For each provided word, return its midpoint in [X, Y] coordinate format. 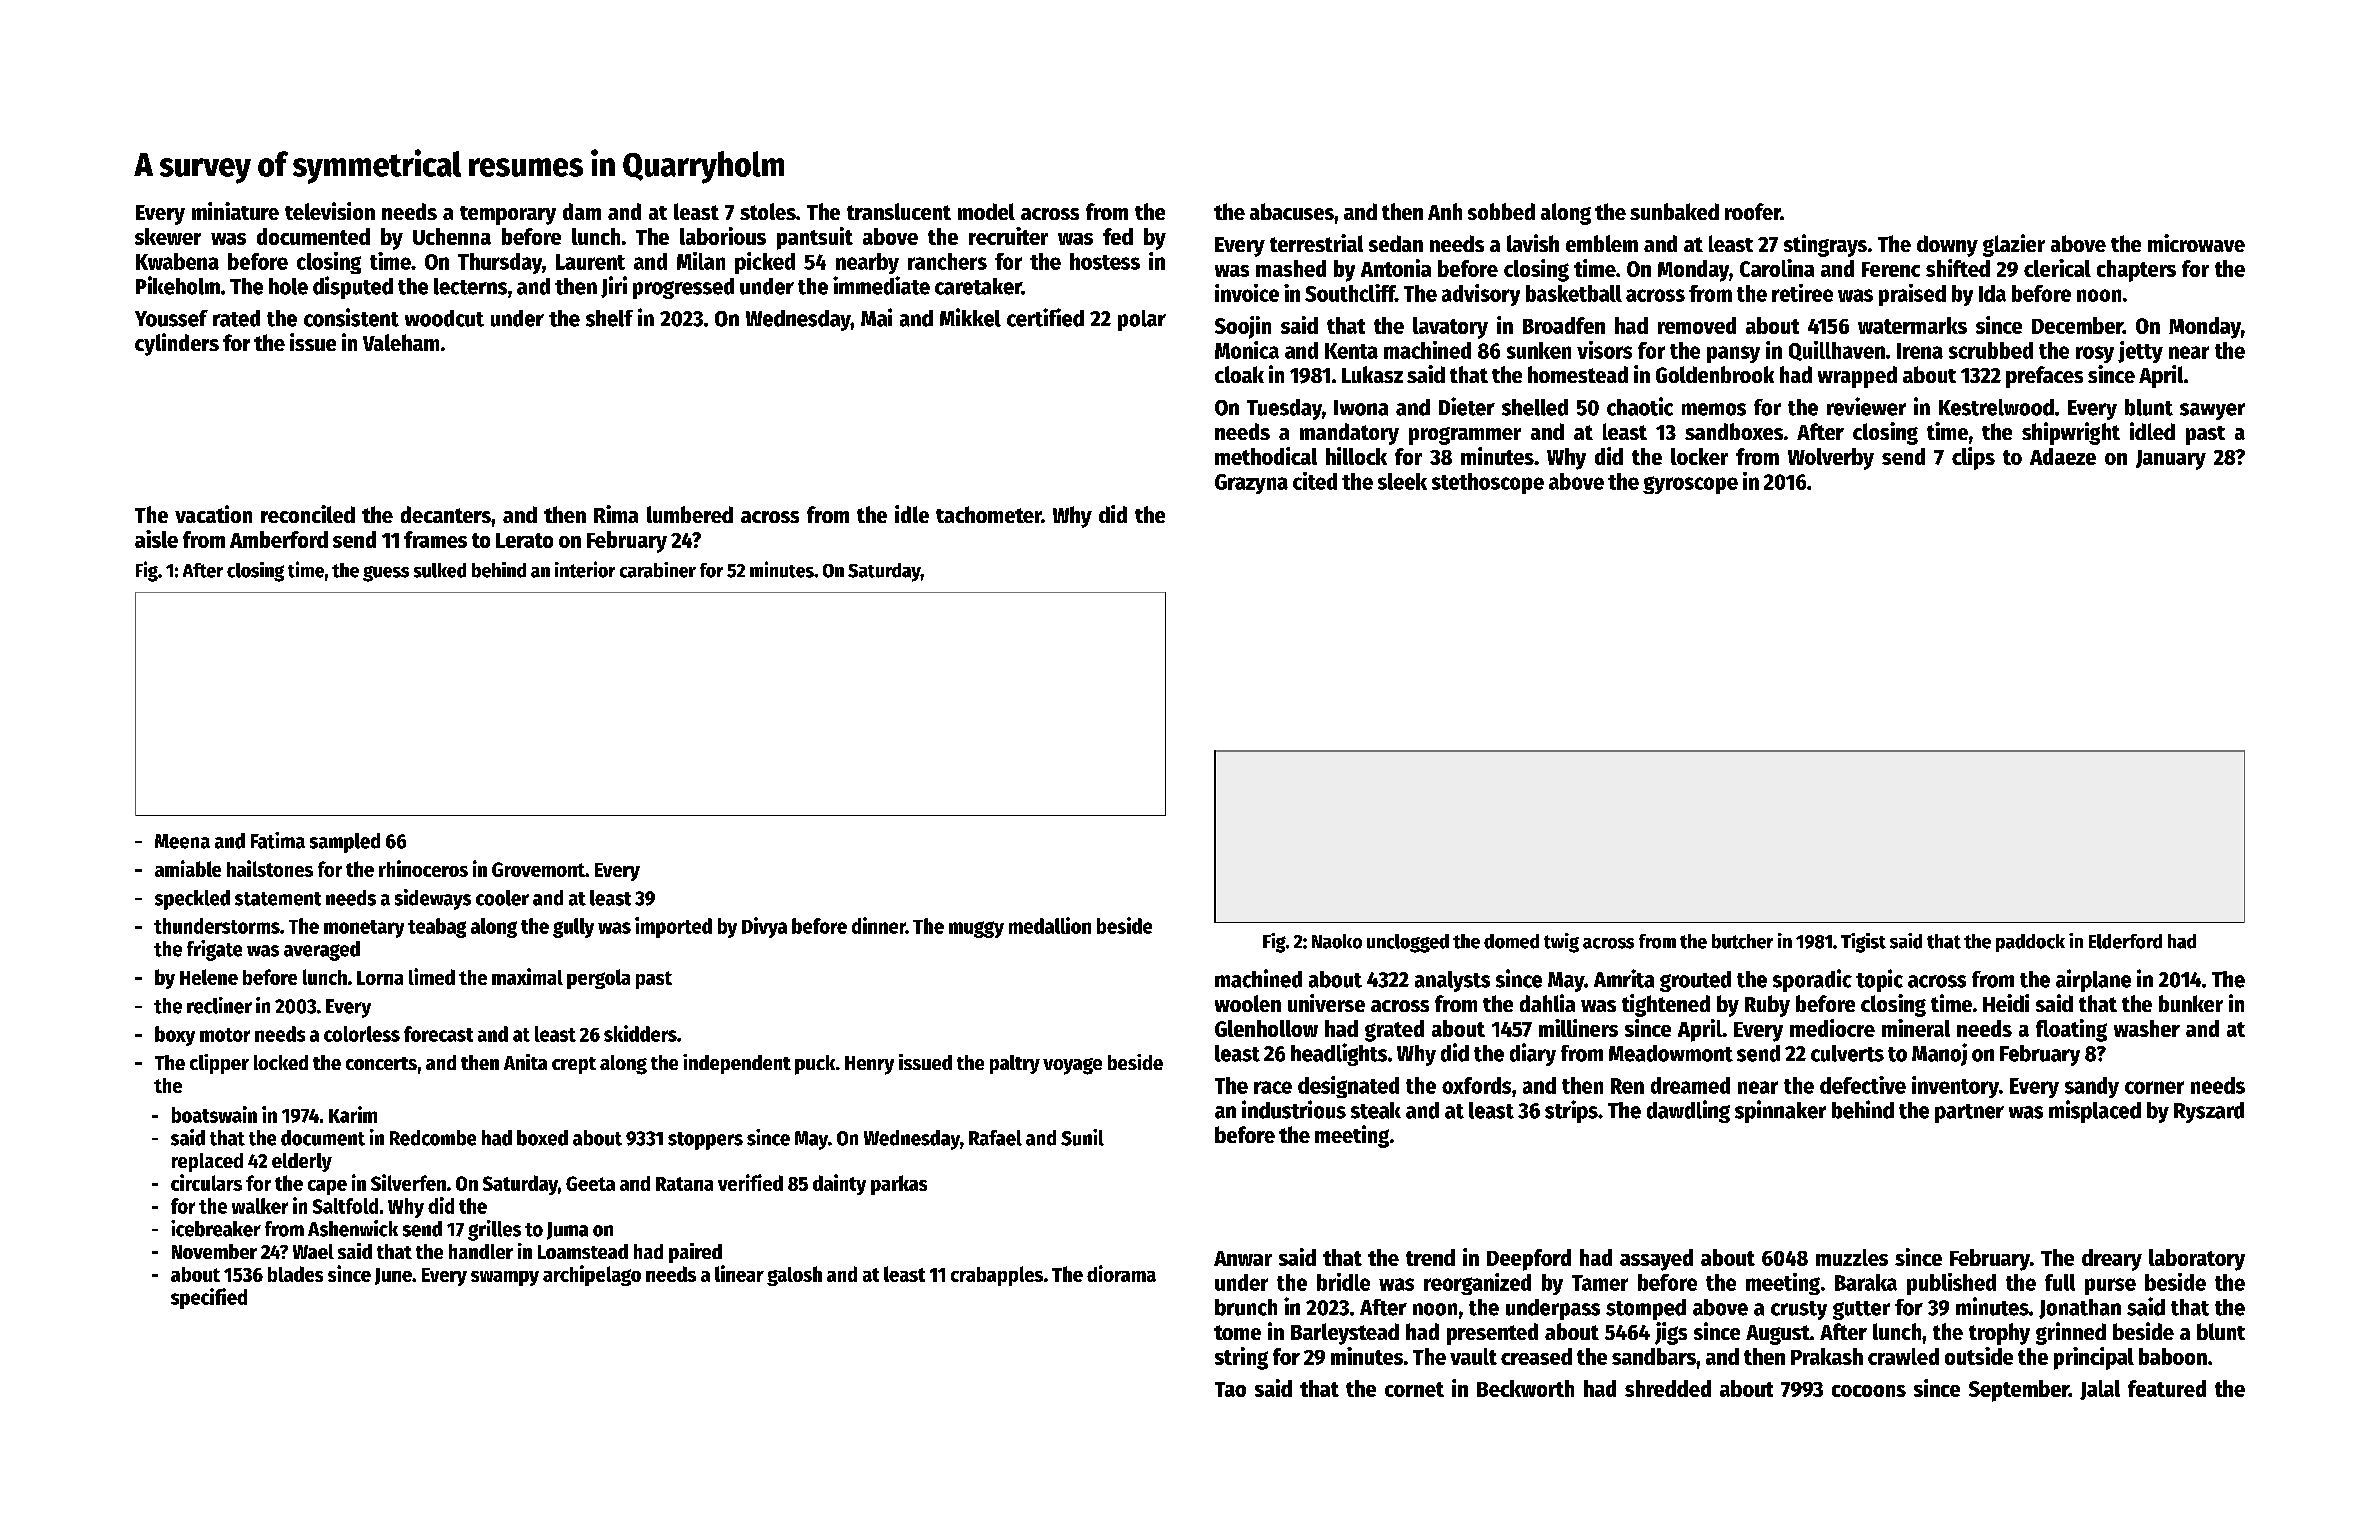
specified [209, 1298]
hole [288, 286]
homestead [1578, 374]
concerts [381, 1063]
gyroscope [1690, 485]
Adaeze [2063, 456]
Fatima [278, 840]
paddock [2030, 943]
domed [1511, 941]
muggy [976, 929]
